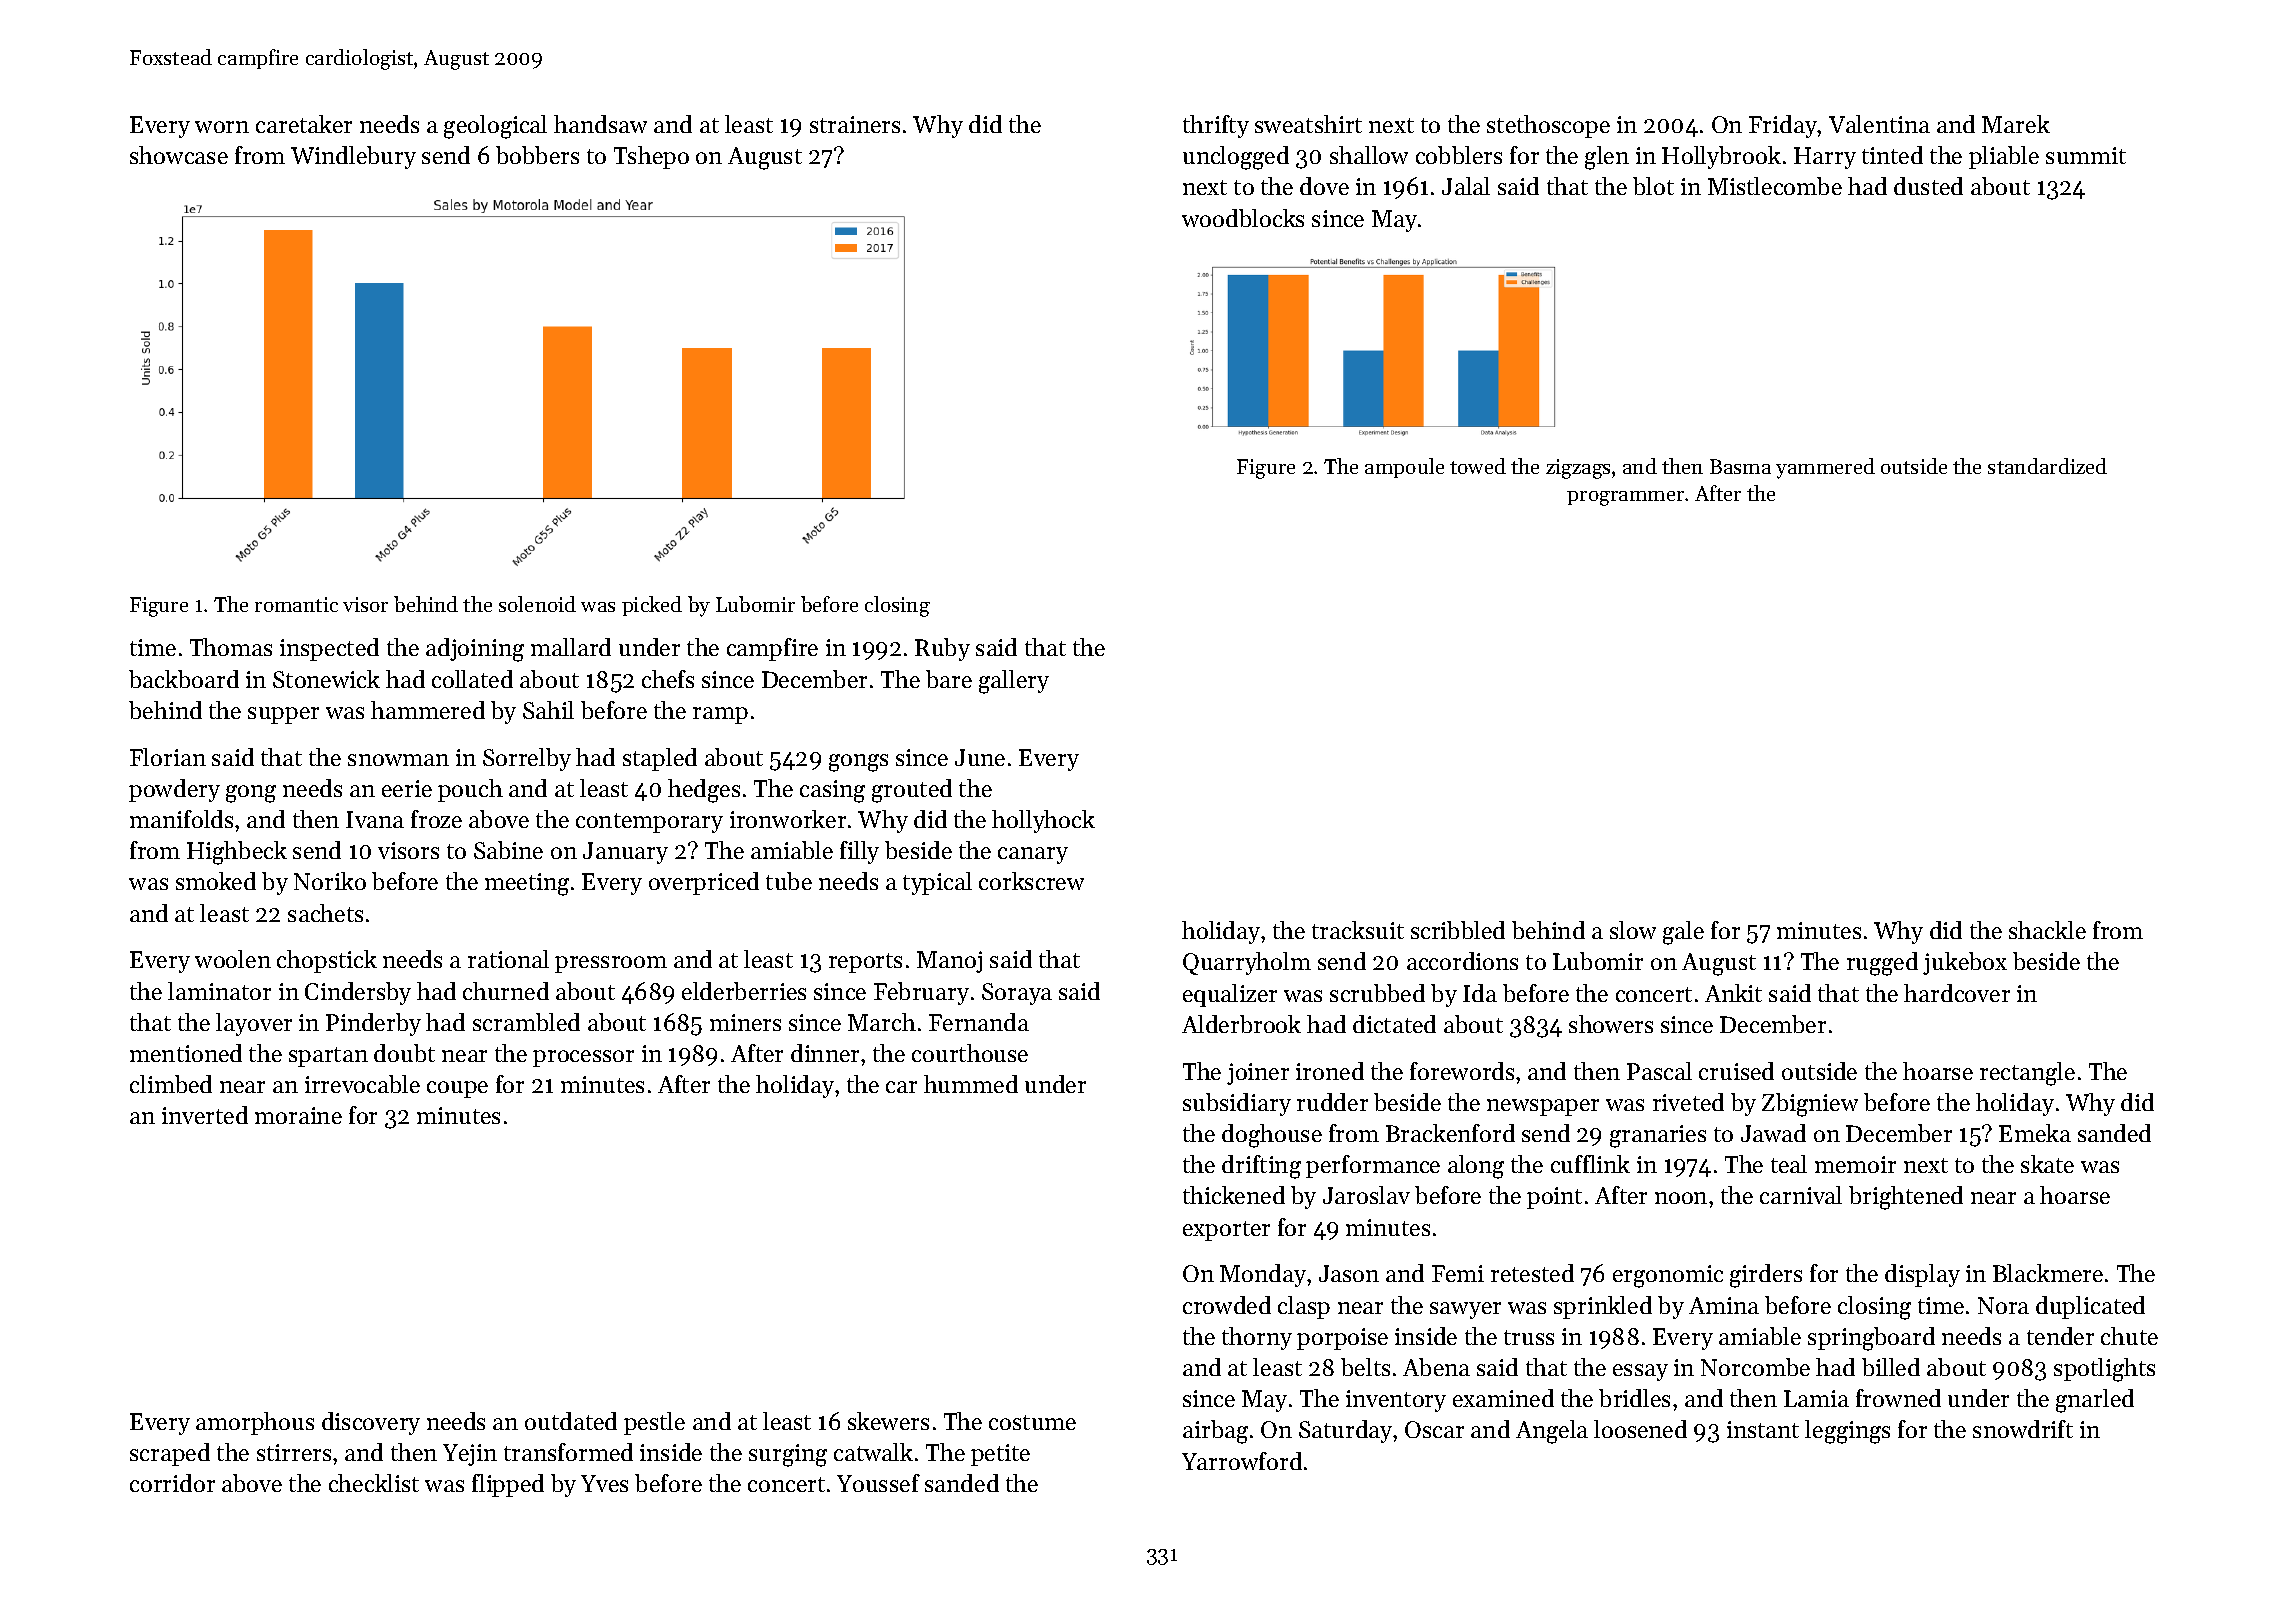 Image resolution: width=2292 pixels, height=1620 pixels. What do you see at coordinates (527, 759) in the document?
I see `Sorrelby` at bounding box center [527, 759].
